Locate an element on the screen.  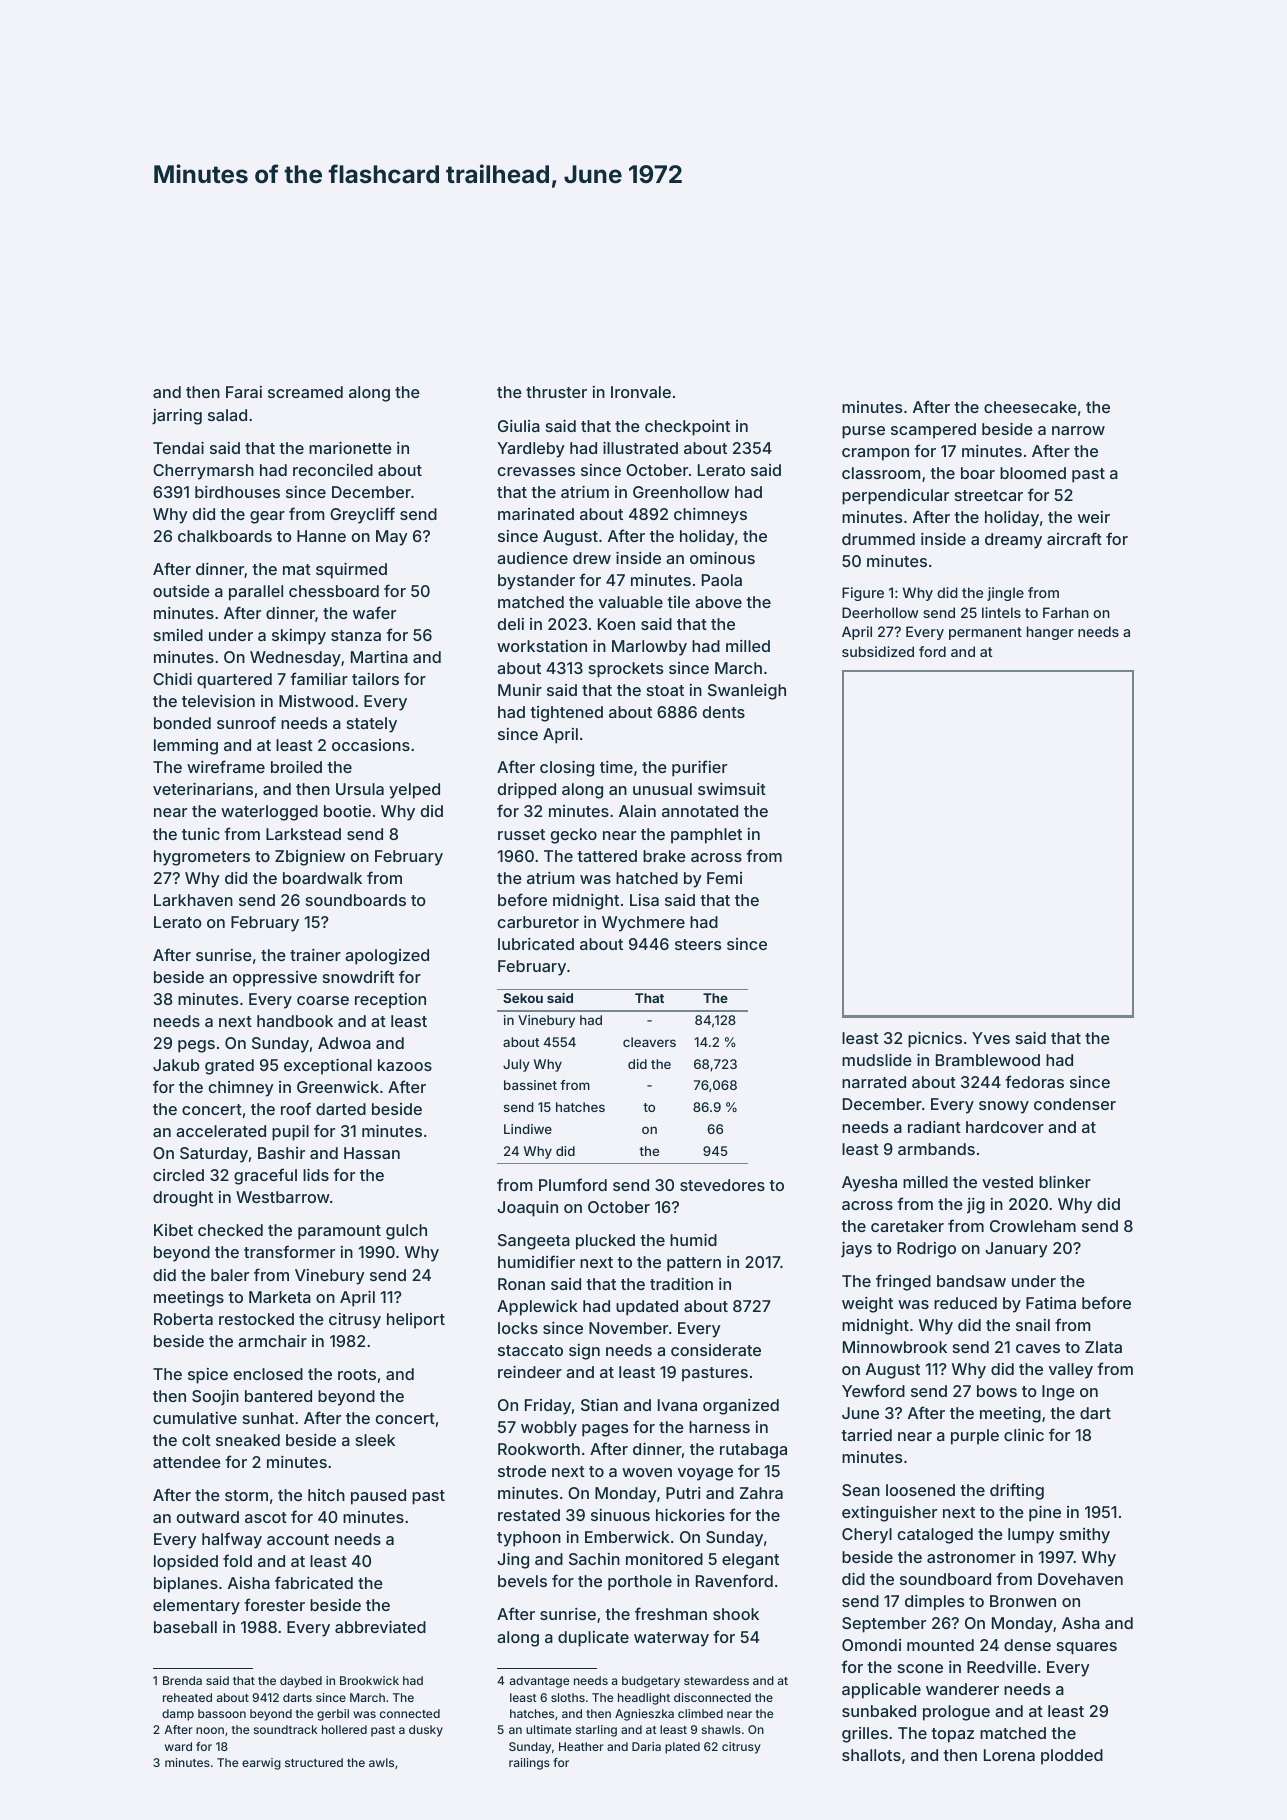
above is located at coordinates (718, 602).
